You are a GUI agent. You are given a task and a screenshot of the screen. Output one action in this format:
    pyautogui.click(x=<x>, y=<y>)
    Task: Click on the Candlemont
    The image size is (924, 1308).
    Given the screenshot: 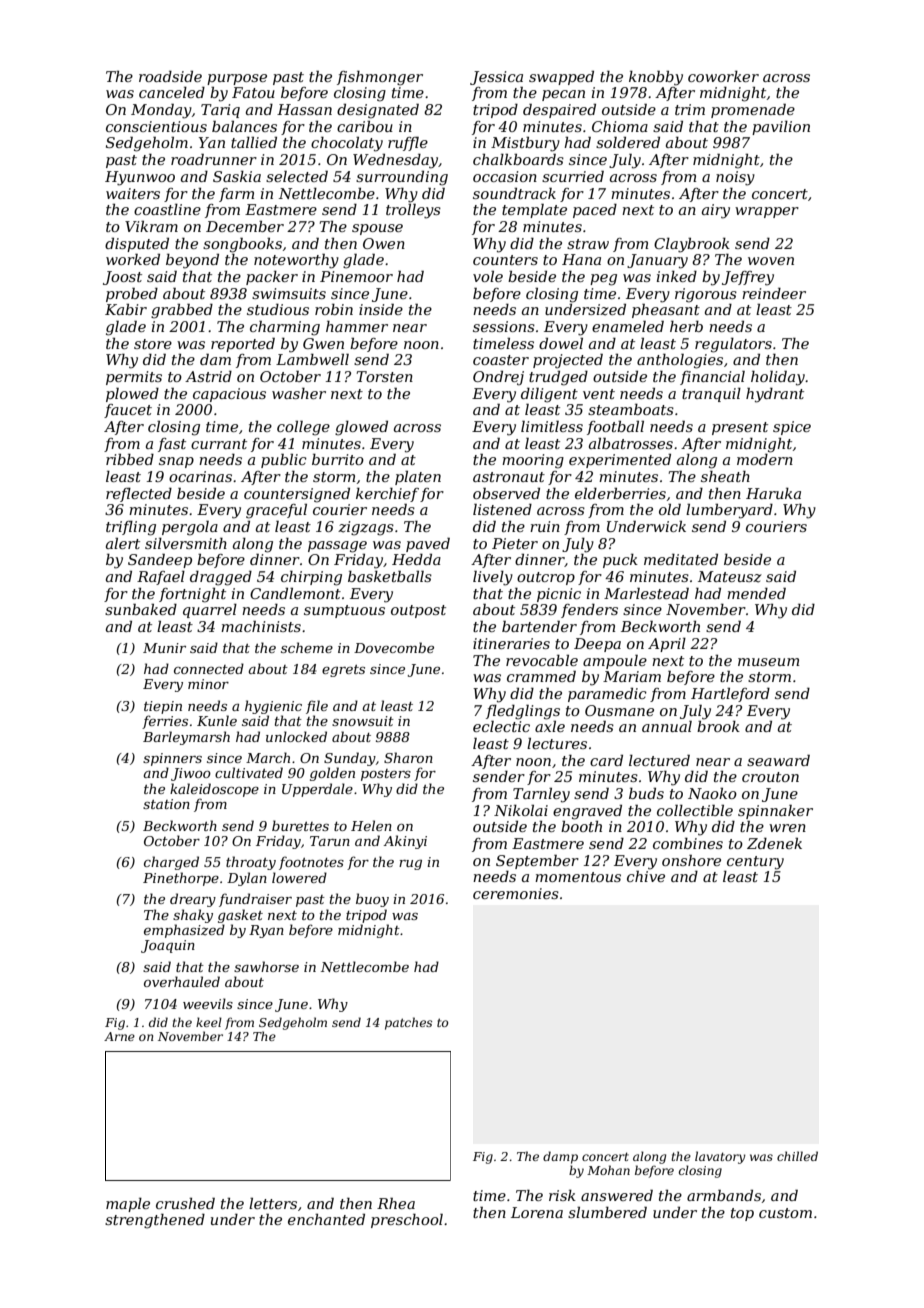 What is the action you would take?
    pyautogui.click(x=295, y=593)
